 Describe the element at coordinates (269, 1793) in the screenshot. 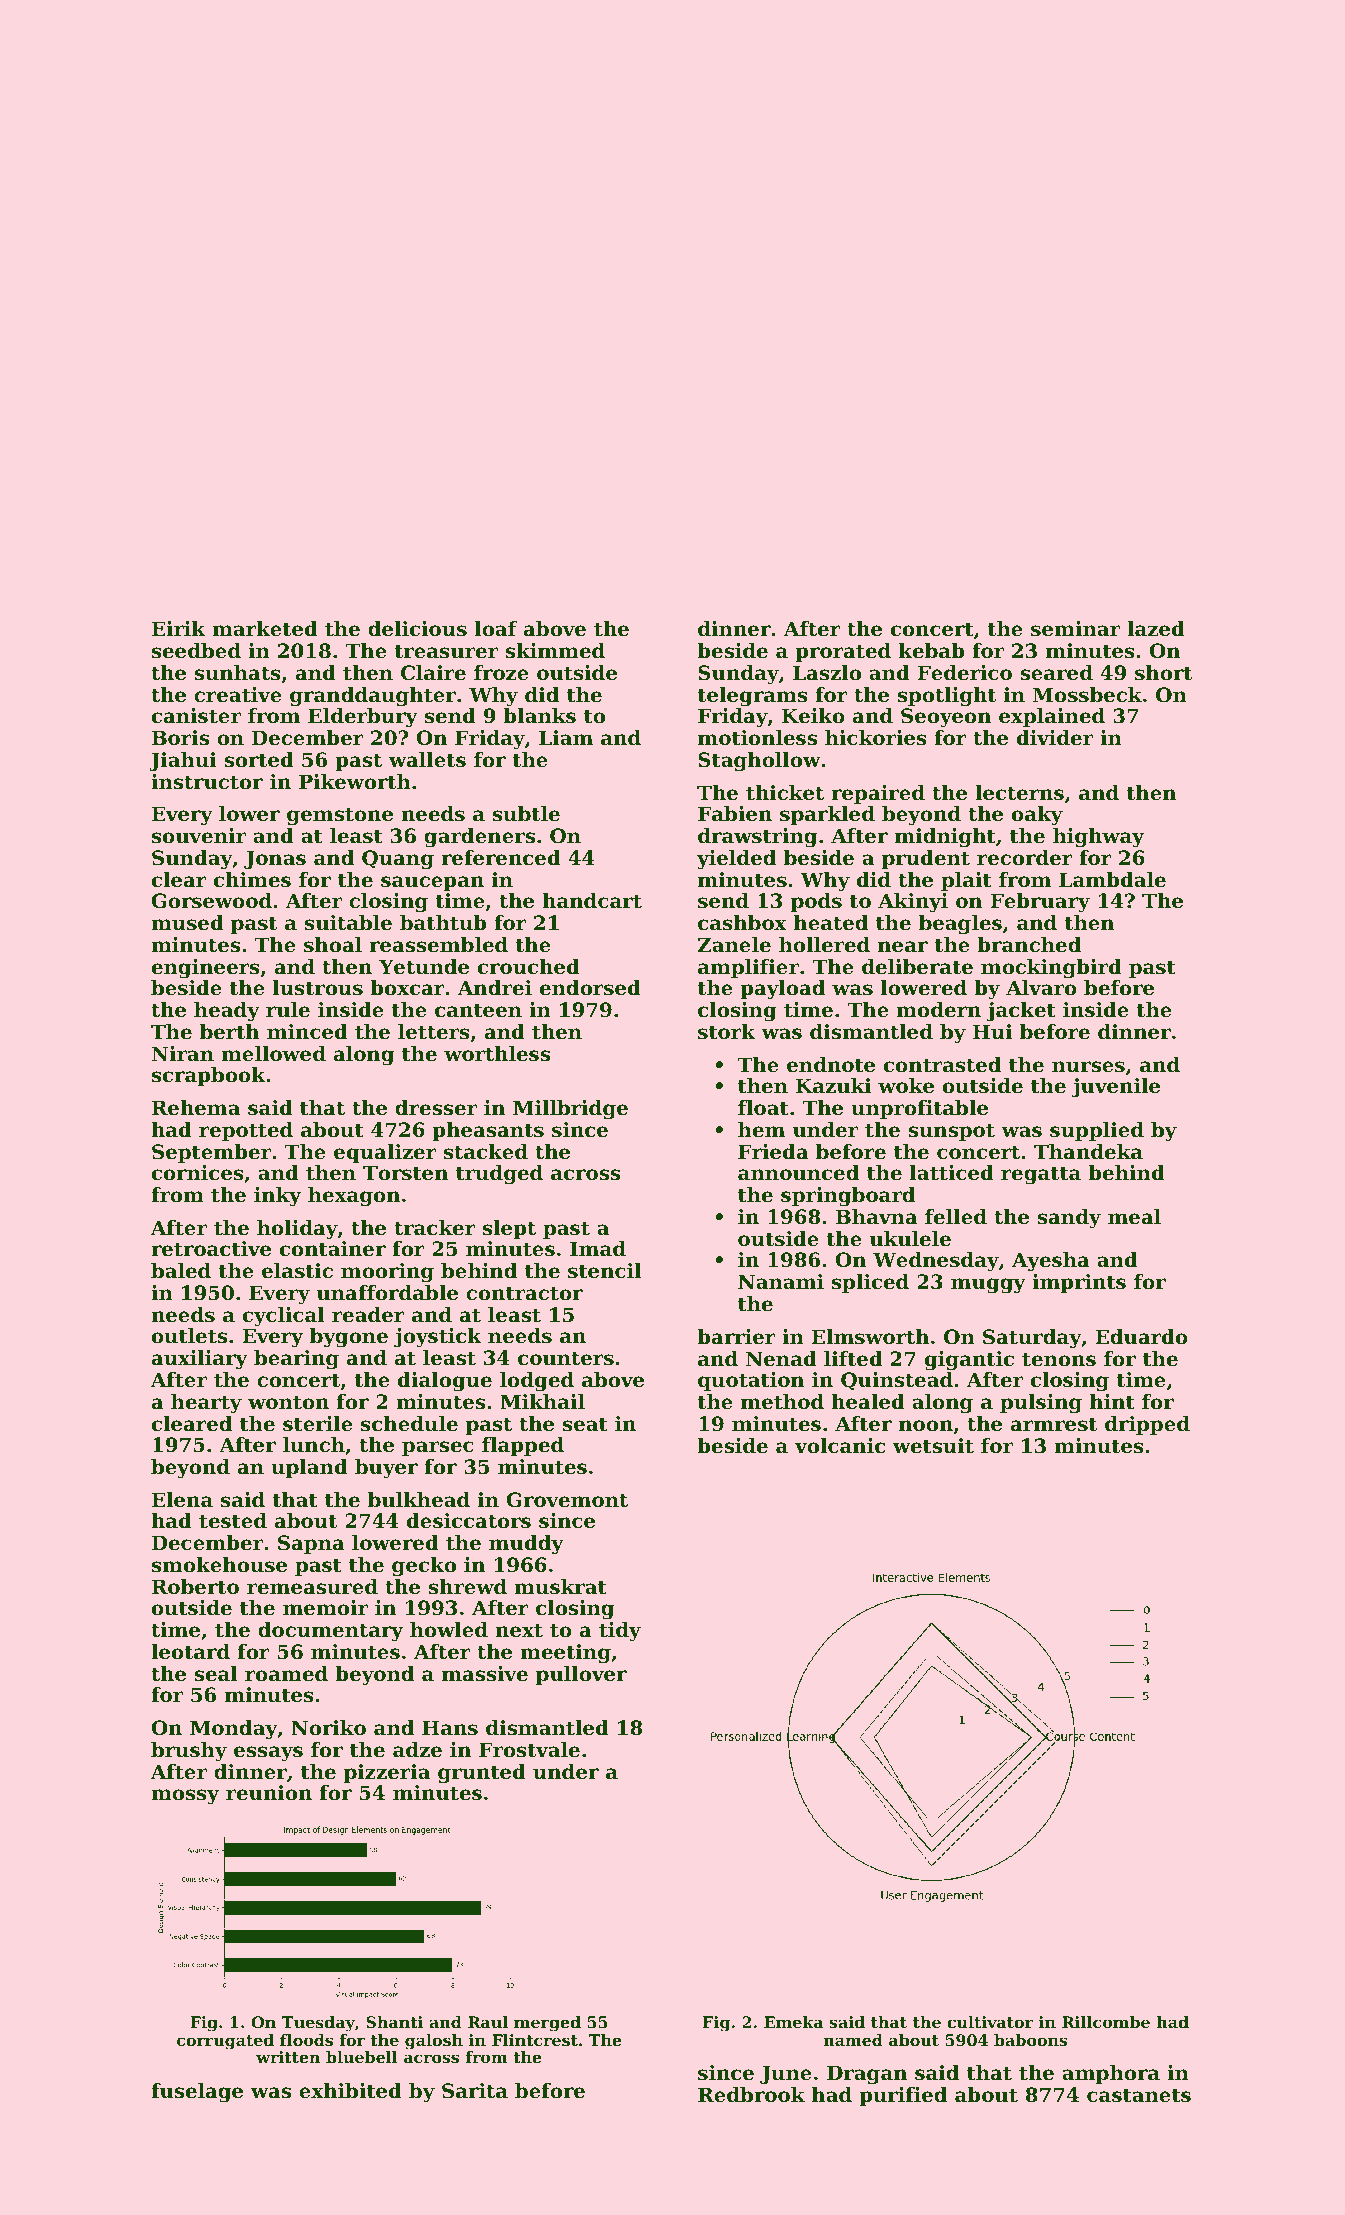

I see `reunion` at that location.
